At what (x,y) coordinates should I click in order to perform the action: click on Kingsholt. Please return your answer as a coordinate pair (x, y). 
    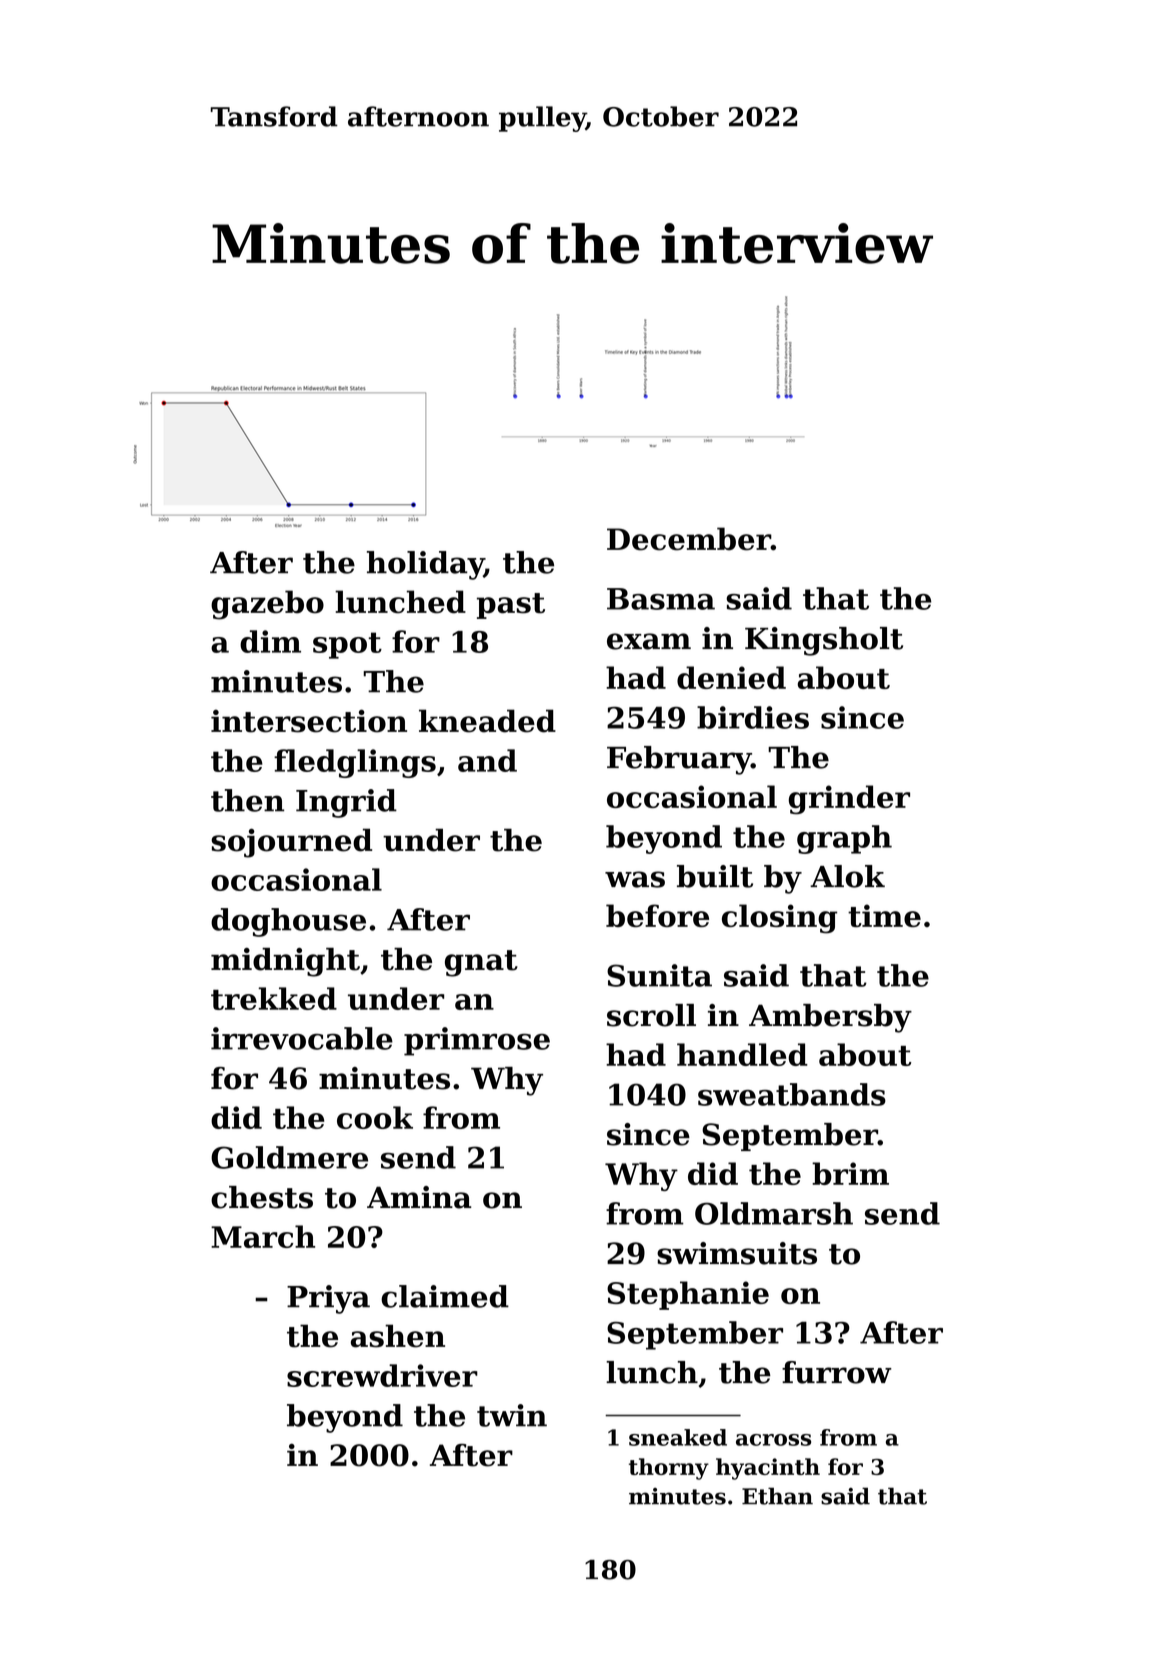
    Looking at the image, I should click on (824, 641).
